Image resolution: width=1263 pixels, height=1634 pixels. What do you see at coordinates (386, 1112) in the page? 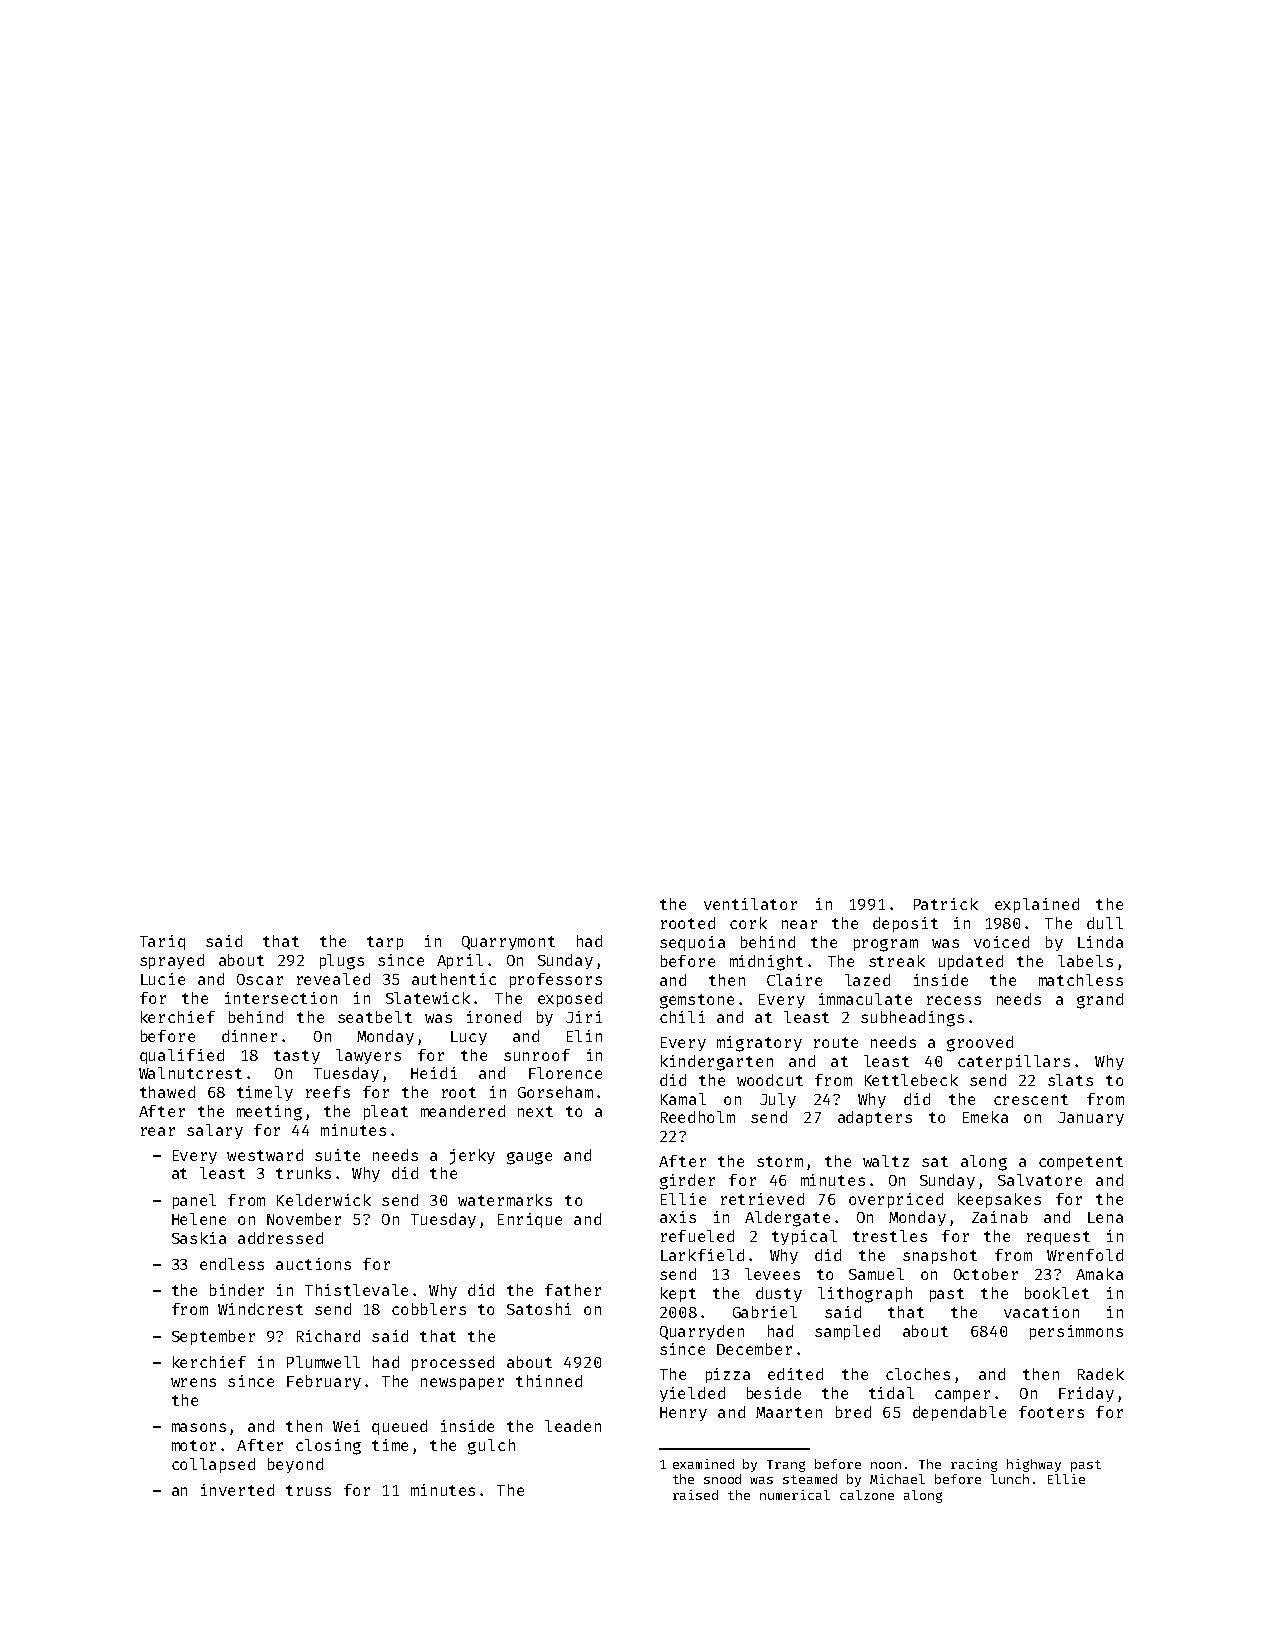
I see `pleat` at bounding box center [386, 1112].
